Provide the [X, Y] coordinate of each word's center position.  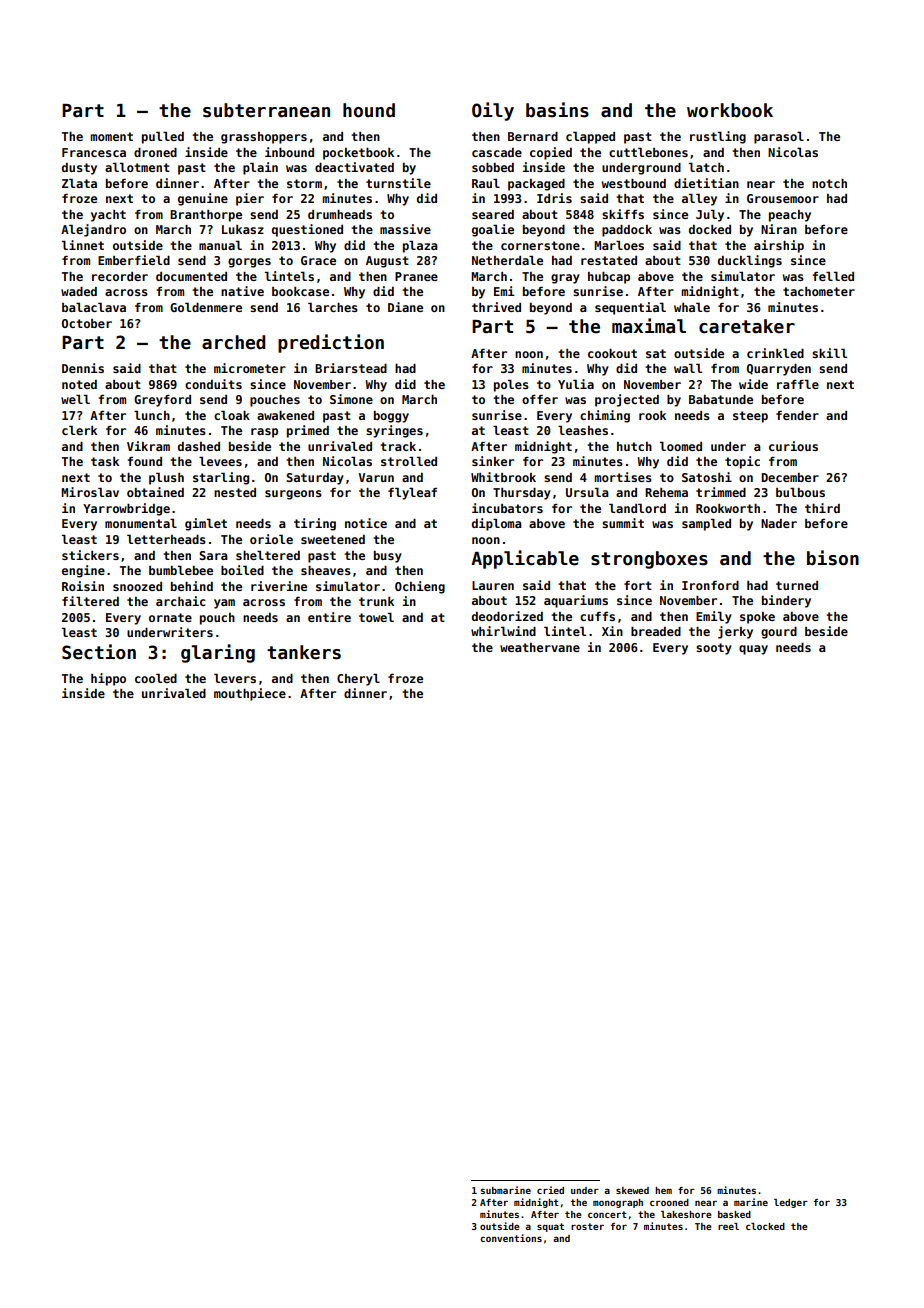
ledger [791, 1203]
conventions [511, 1238]
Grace [318, 260]
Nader [779, 523]
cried [550, 1190]
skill [829, 353]
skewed [632, 1190]
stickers [90, 555]
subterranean [266, 110]
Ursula [587, 492]
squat [550, 1227]
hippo [108, 679]
